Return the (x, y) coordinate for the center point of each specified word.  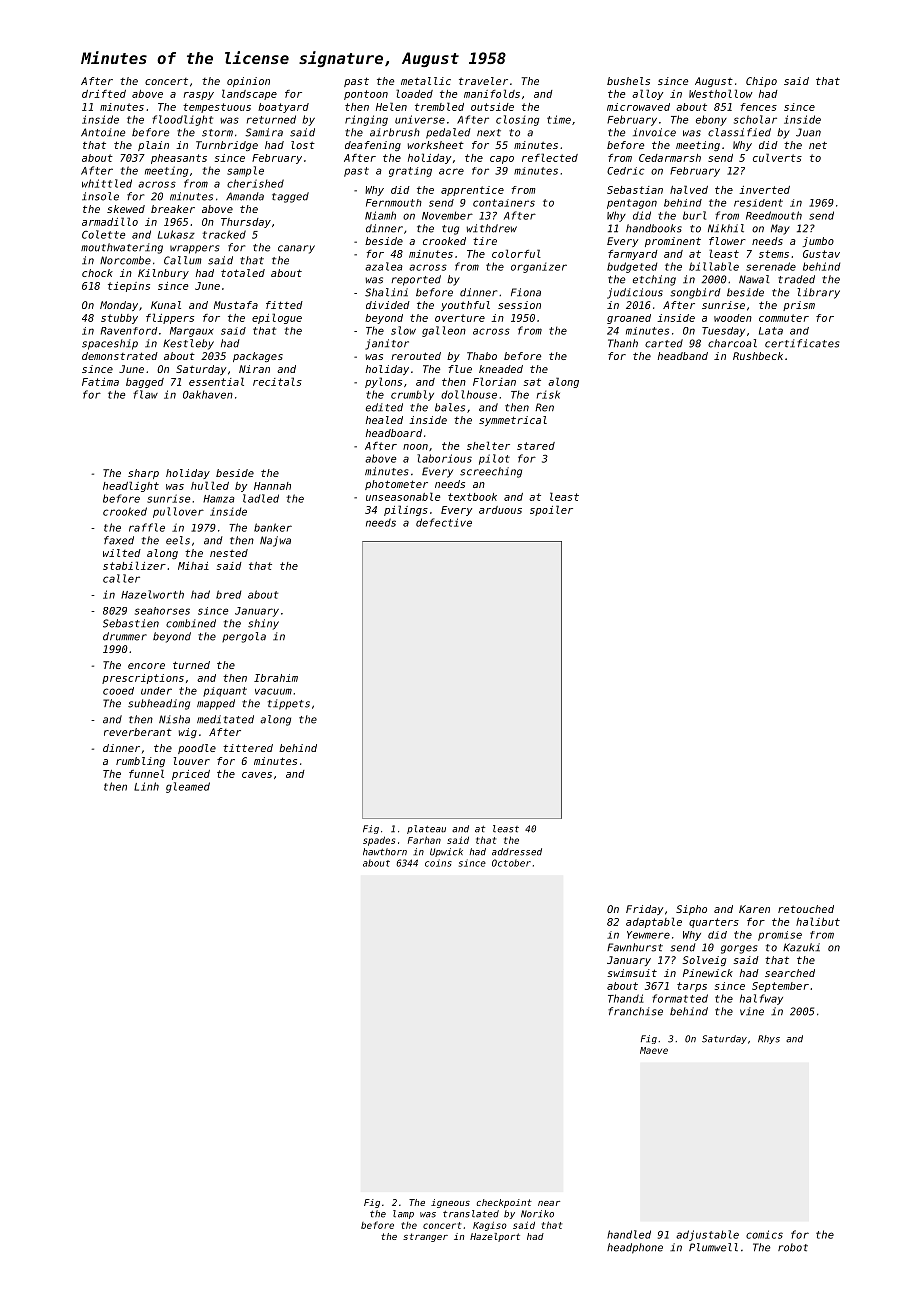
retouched (806, 909)
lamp (403, 1214)
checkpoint (504, 1203)
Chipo (761, 82)
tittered (248, 748)
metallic (426, 81)
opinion (248, 82)
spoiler (551, 510)
